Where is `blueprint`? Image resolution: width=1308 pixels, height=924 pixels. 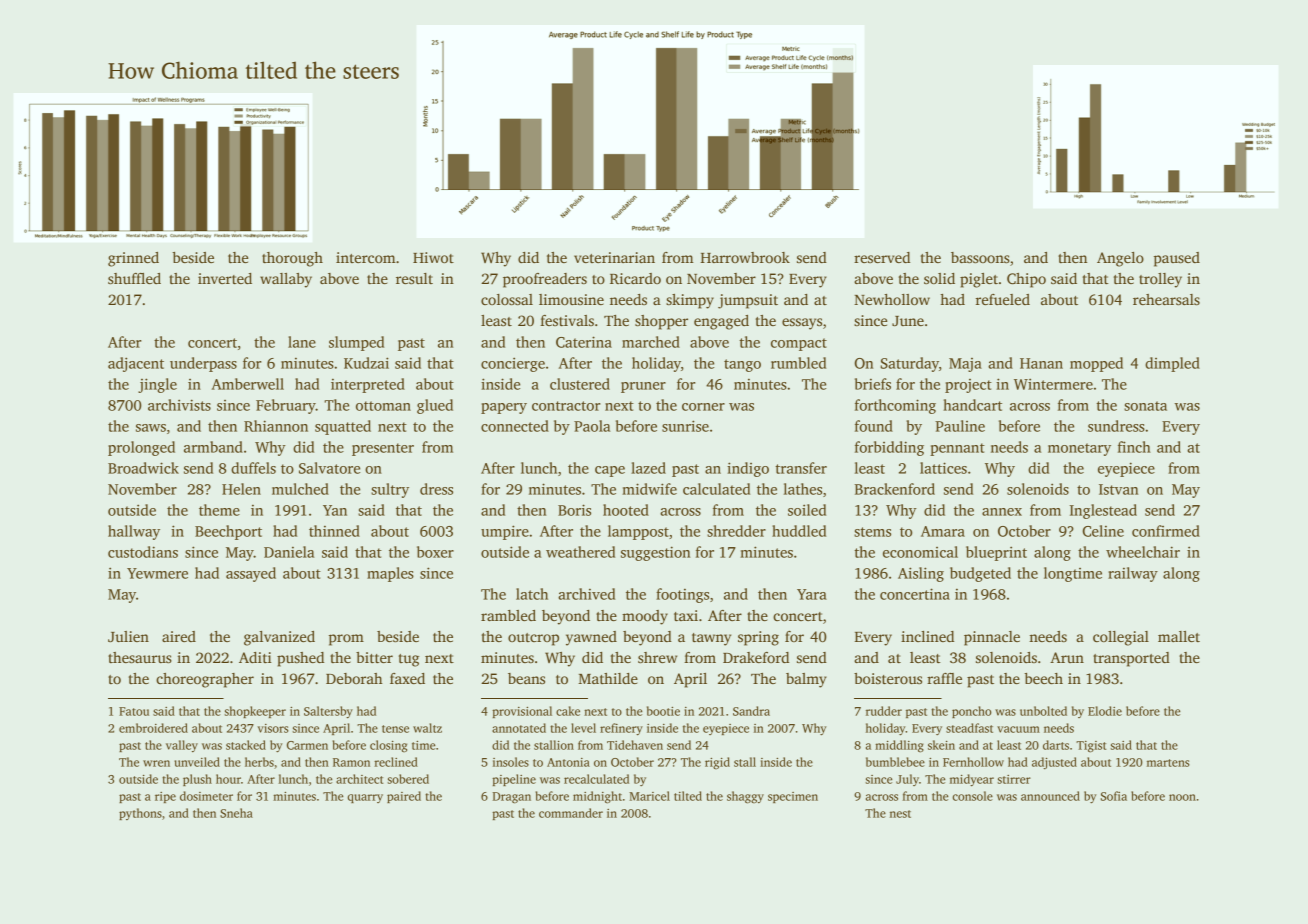
blueprint is located at coordinates (996, 553).
